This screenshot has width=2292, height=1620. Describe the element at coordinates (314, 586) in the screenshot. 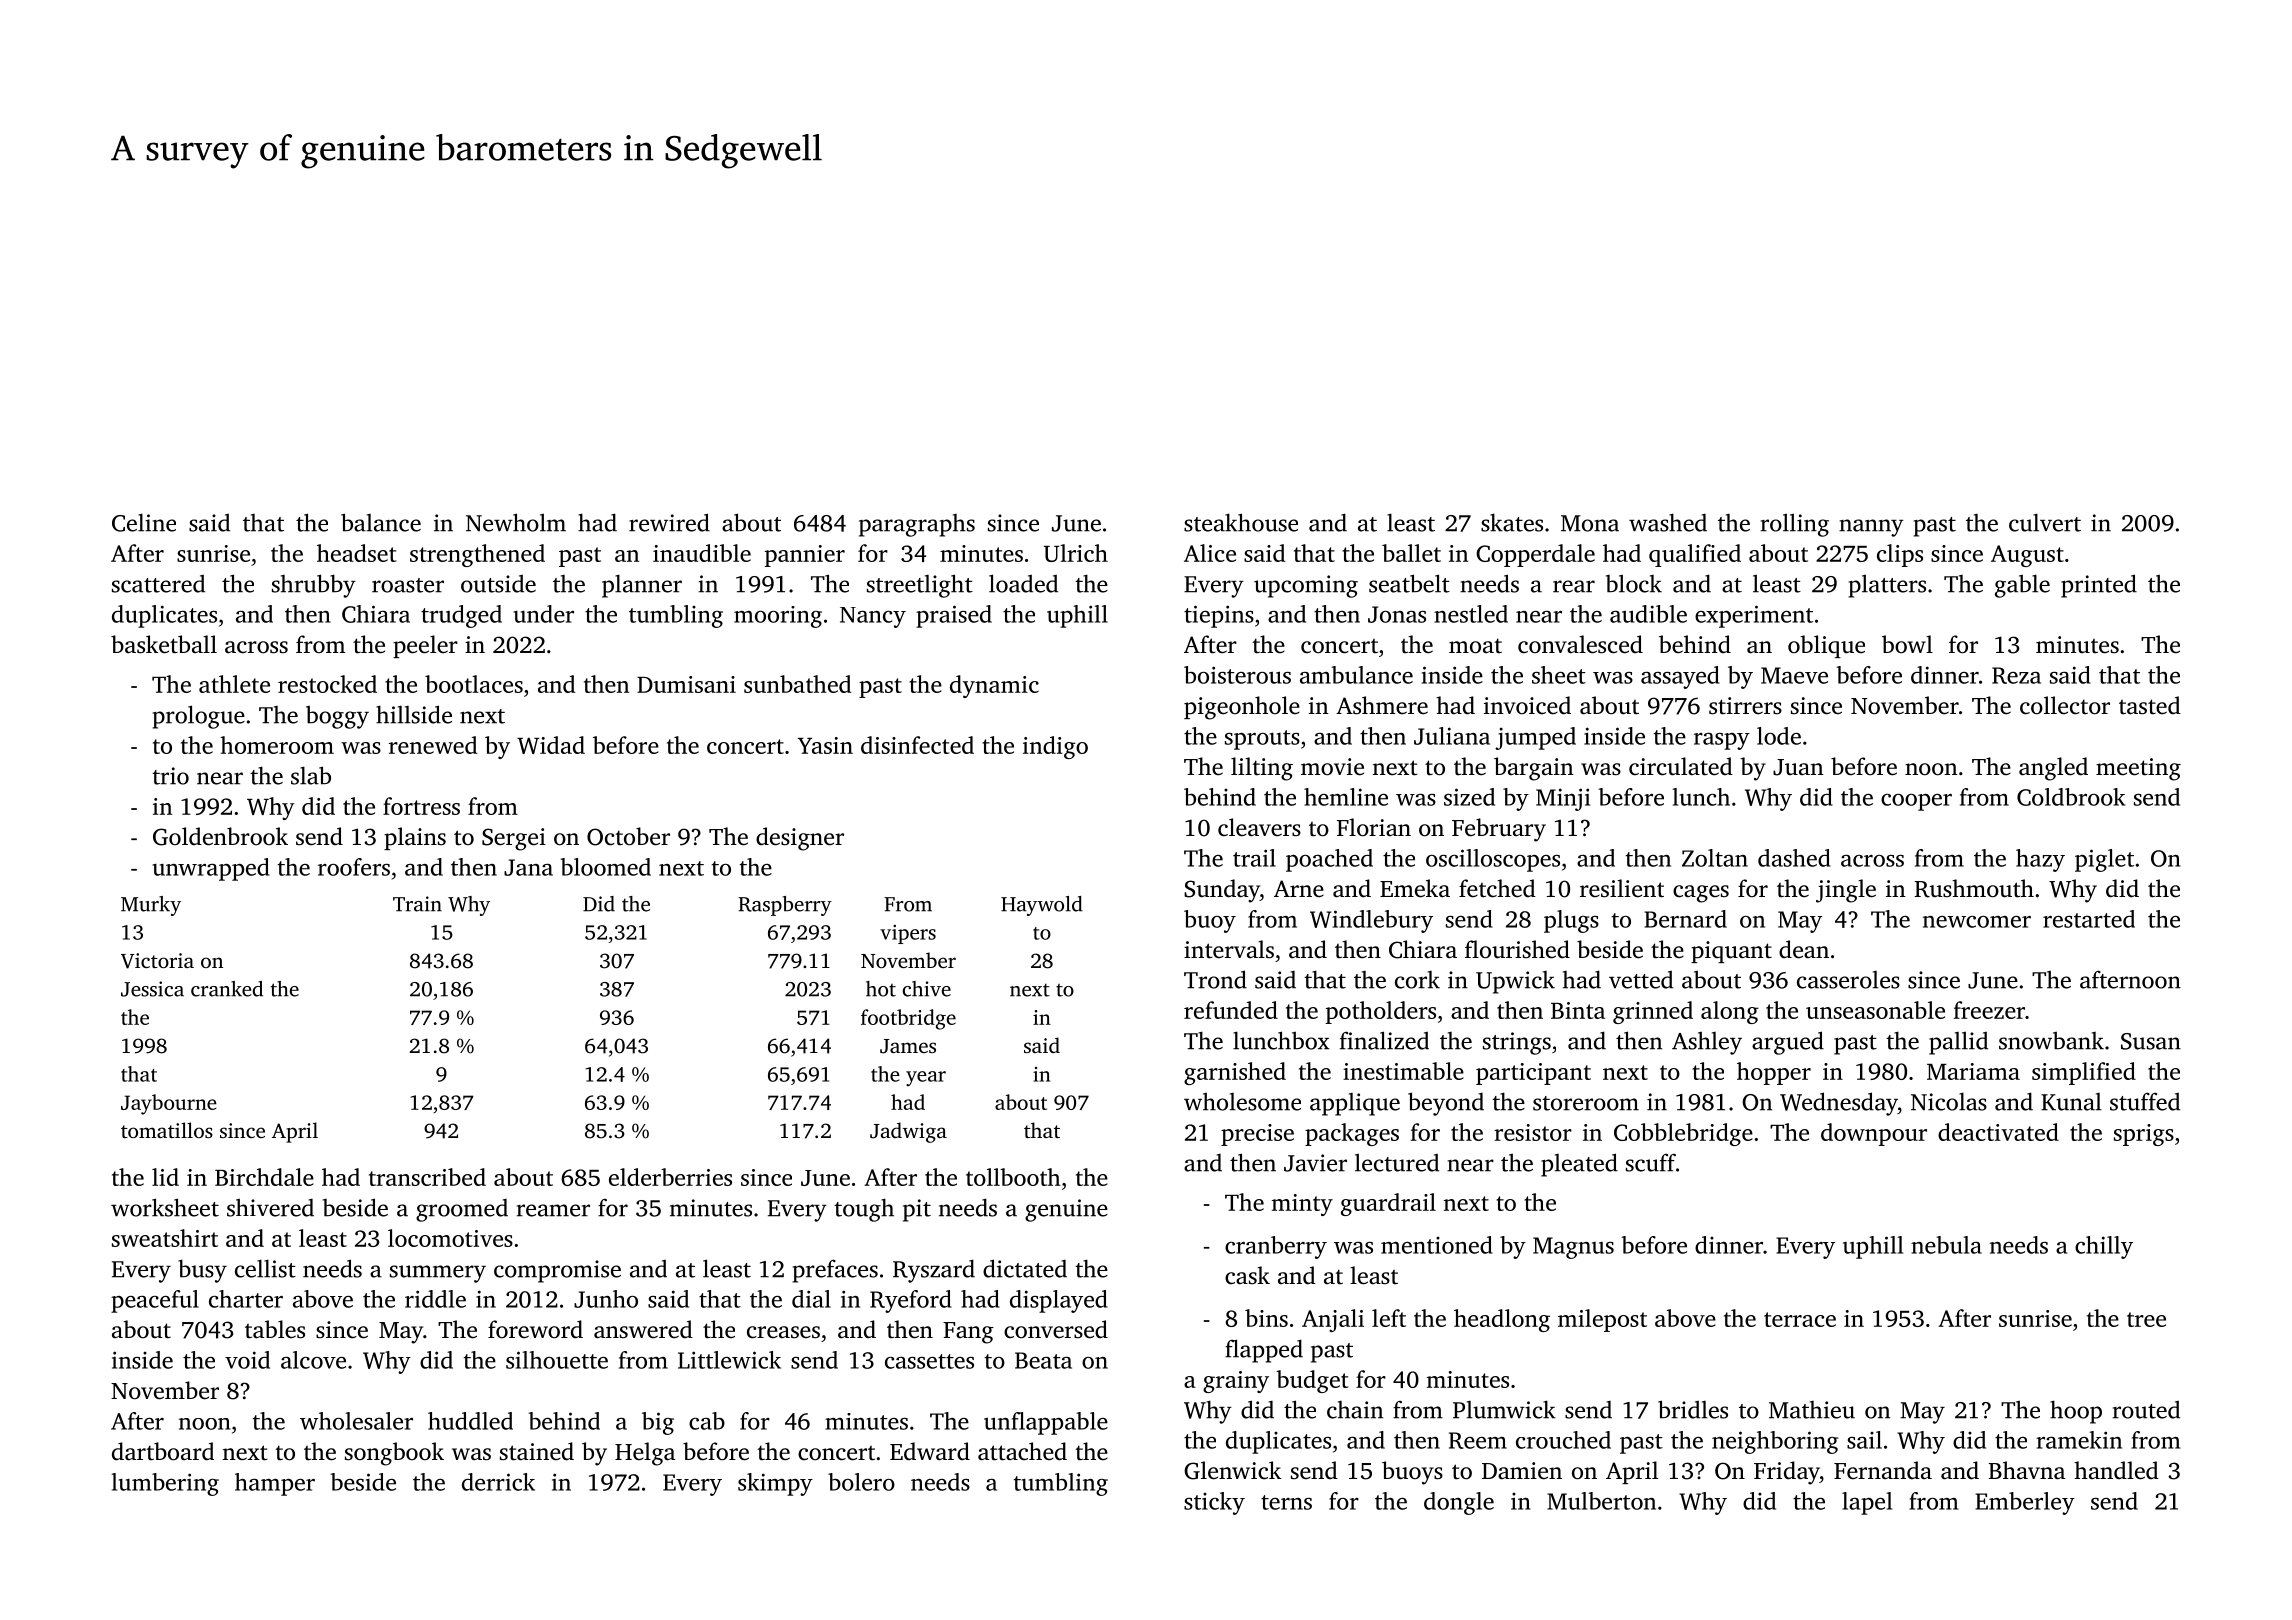

I see `shrubby` at that location.
